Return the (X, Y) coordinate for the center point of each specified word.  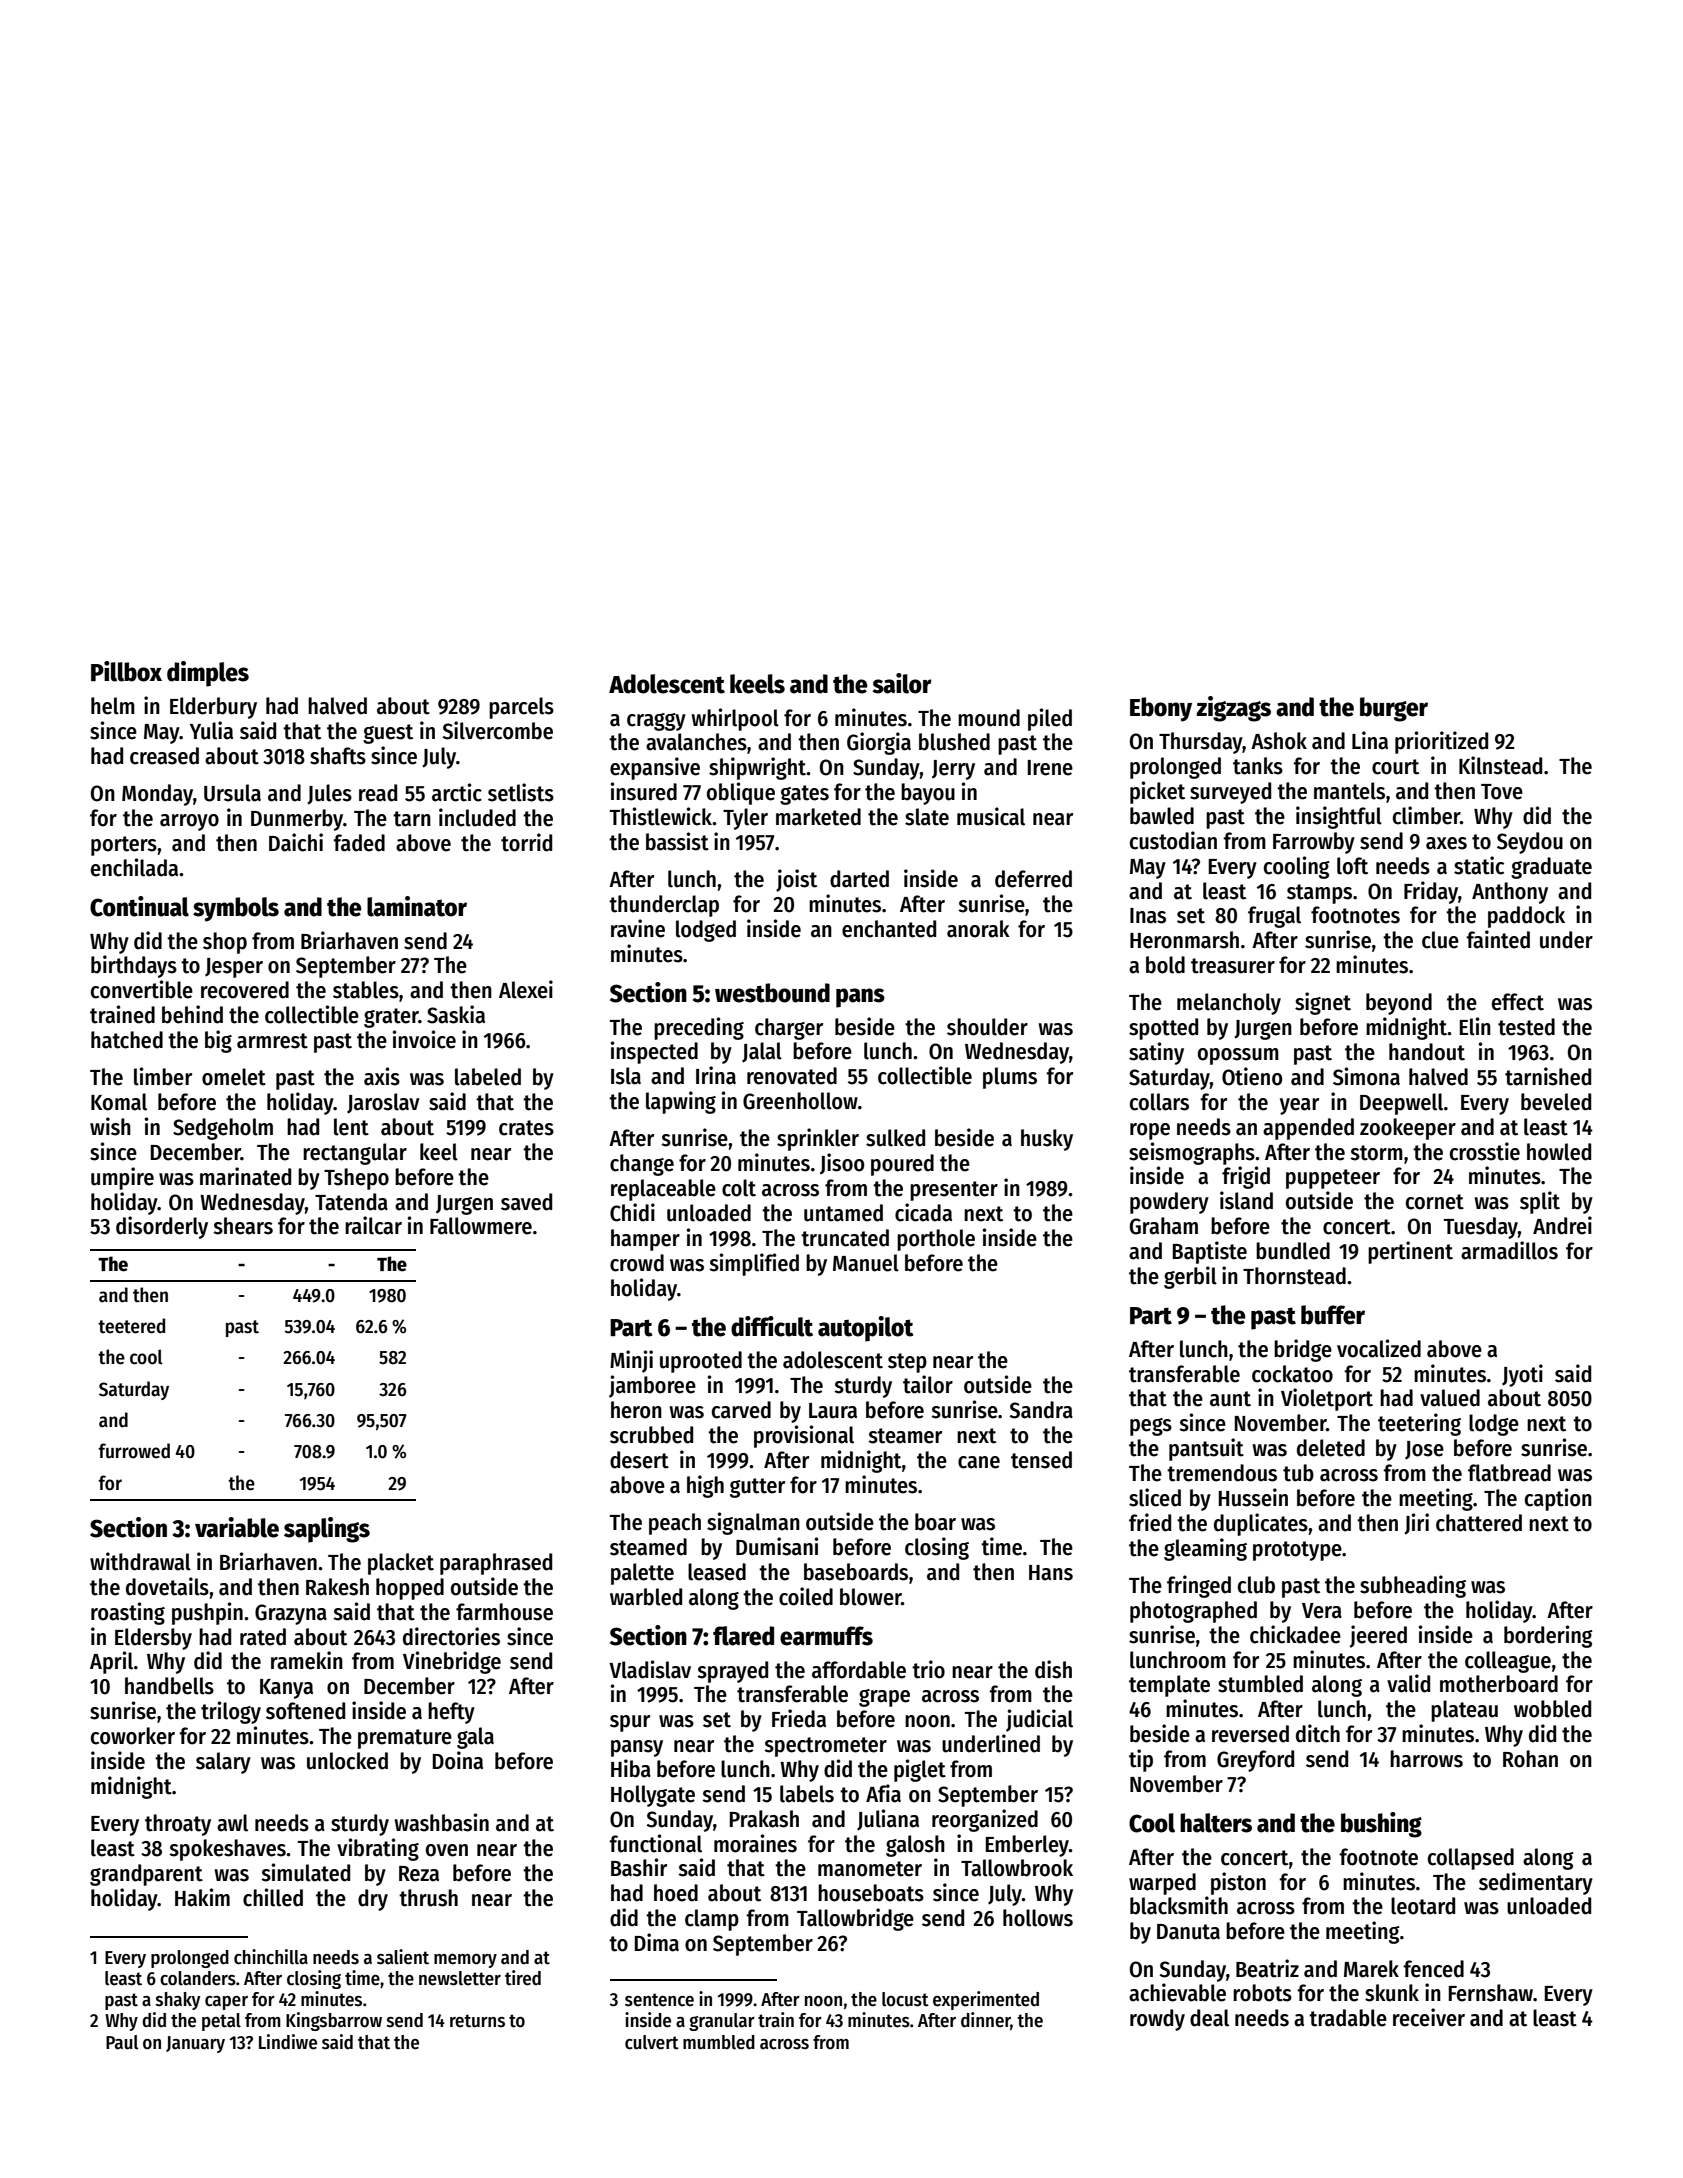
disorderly (162, 1227)
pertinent (1410, 1252)
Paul (122, 2042)
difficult (772, 1326)
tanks (1258, 766)
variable (237, 1527)
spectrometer (825, 1747)
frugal (1274, 917)
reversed (1250, 1734)
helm (113, 706)
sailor (902, 683)
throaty (178, 1825)
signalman (753, 1523)
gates (804, 795)
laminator (417, 906)
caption (1558, 1499)
